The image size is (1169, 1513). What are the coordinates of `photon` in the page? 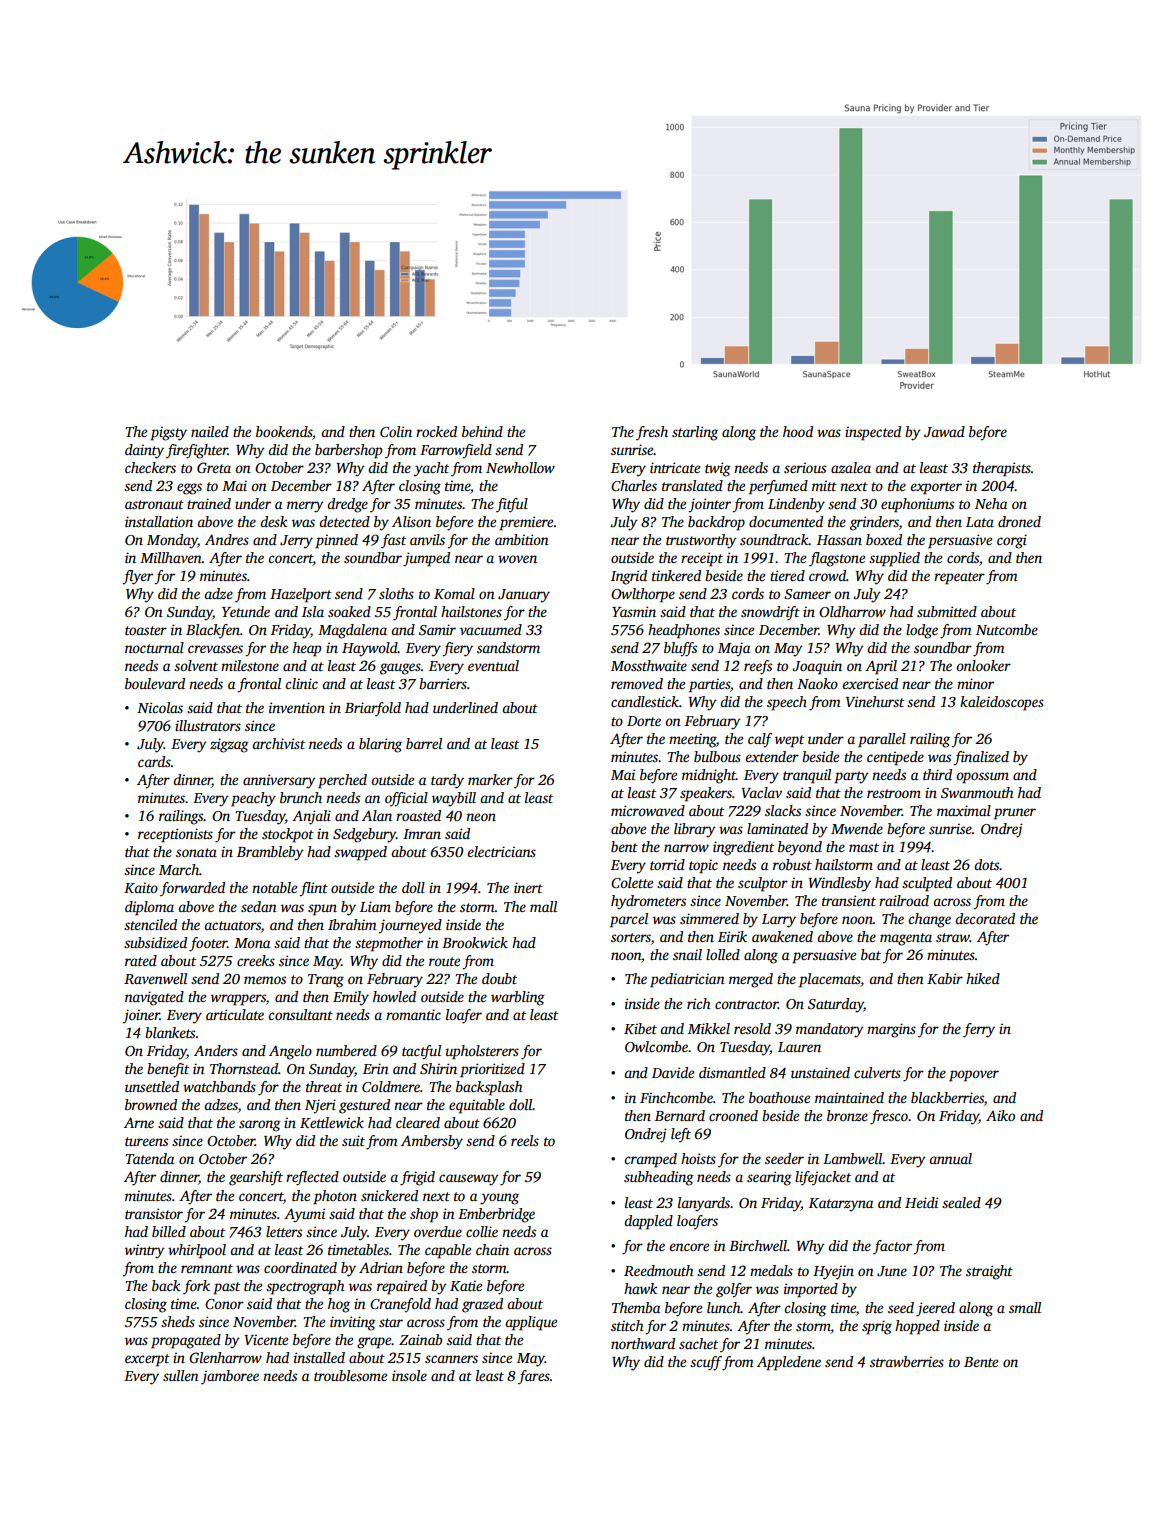 It's located at (335, 1197).
